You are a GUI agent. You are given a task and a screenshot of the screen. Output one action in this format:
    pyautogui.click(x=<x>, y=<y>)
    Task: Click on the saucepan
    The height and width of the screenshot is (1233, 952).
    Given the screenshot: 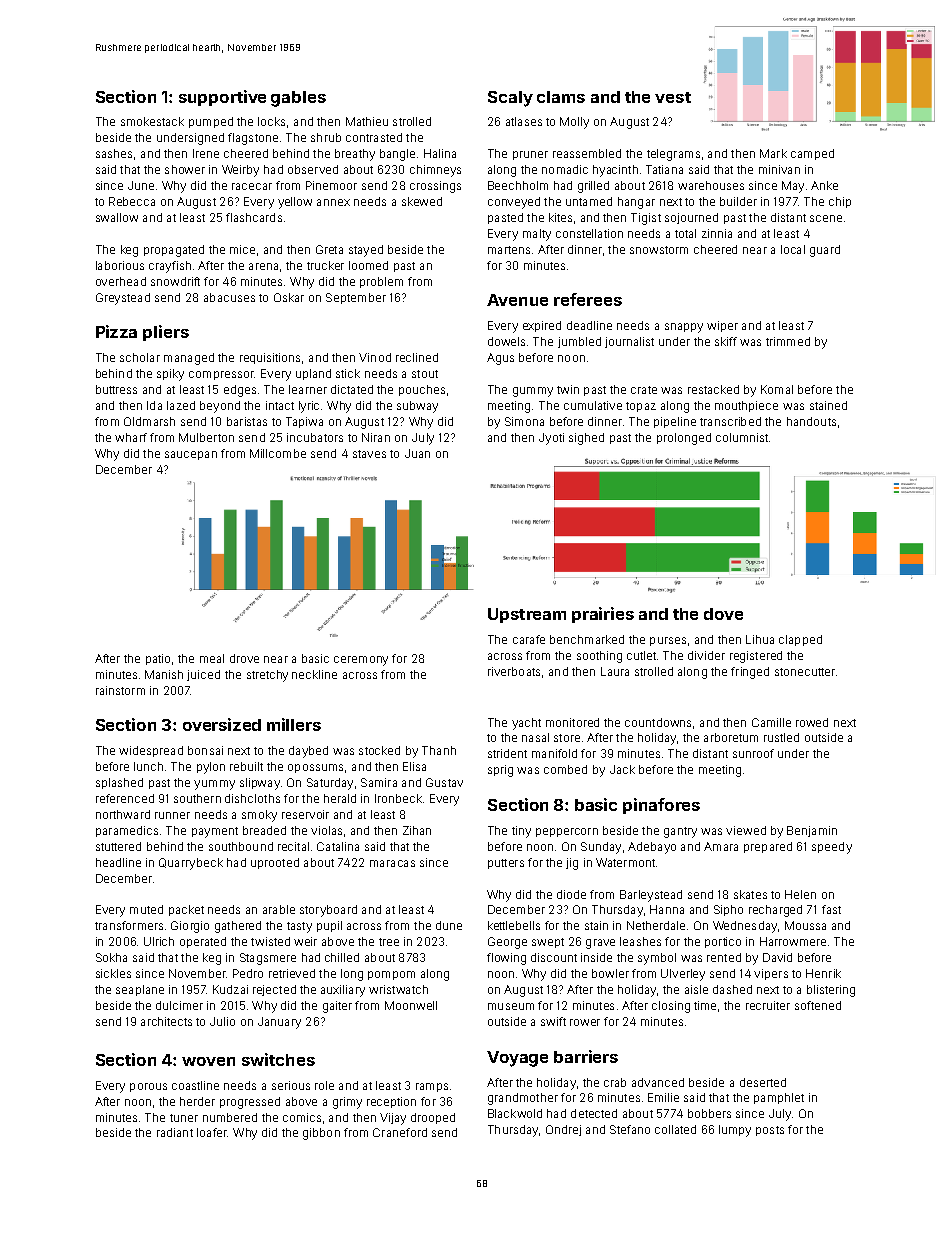 What is the action you would take?
    pyautogui.click(x=191, y=455)
